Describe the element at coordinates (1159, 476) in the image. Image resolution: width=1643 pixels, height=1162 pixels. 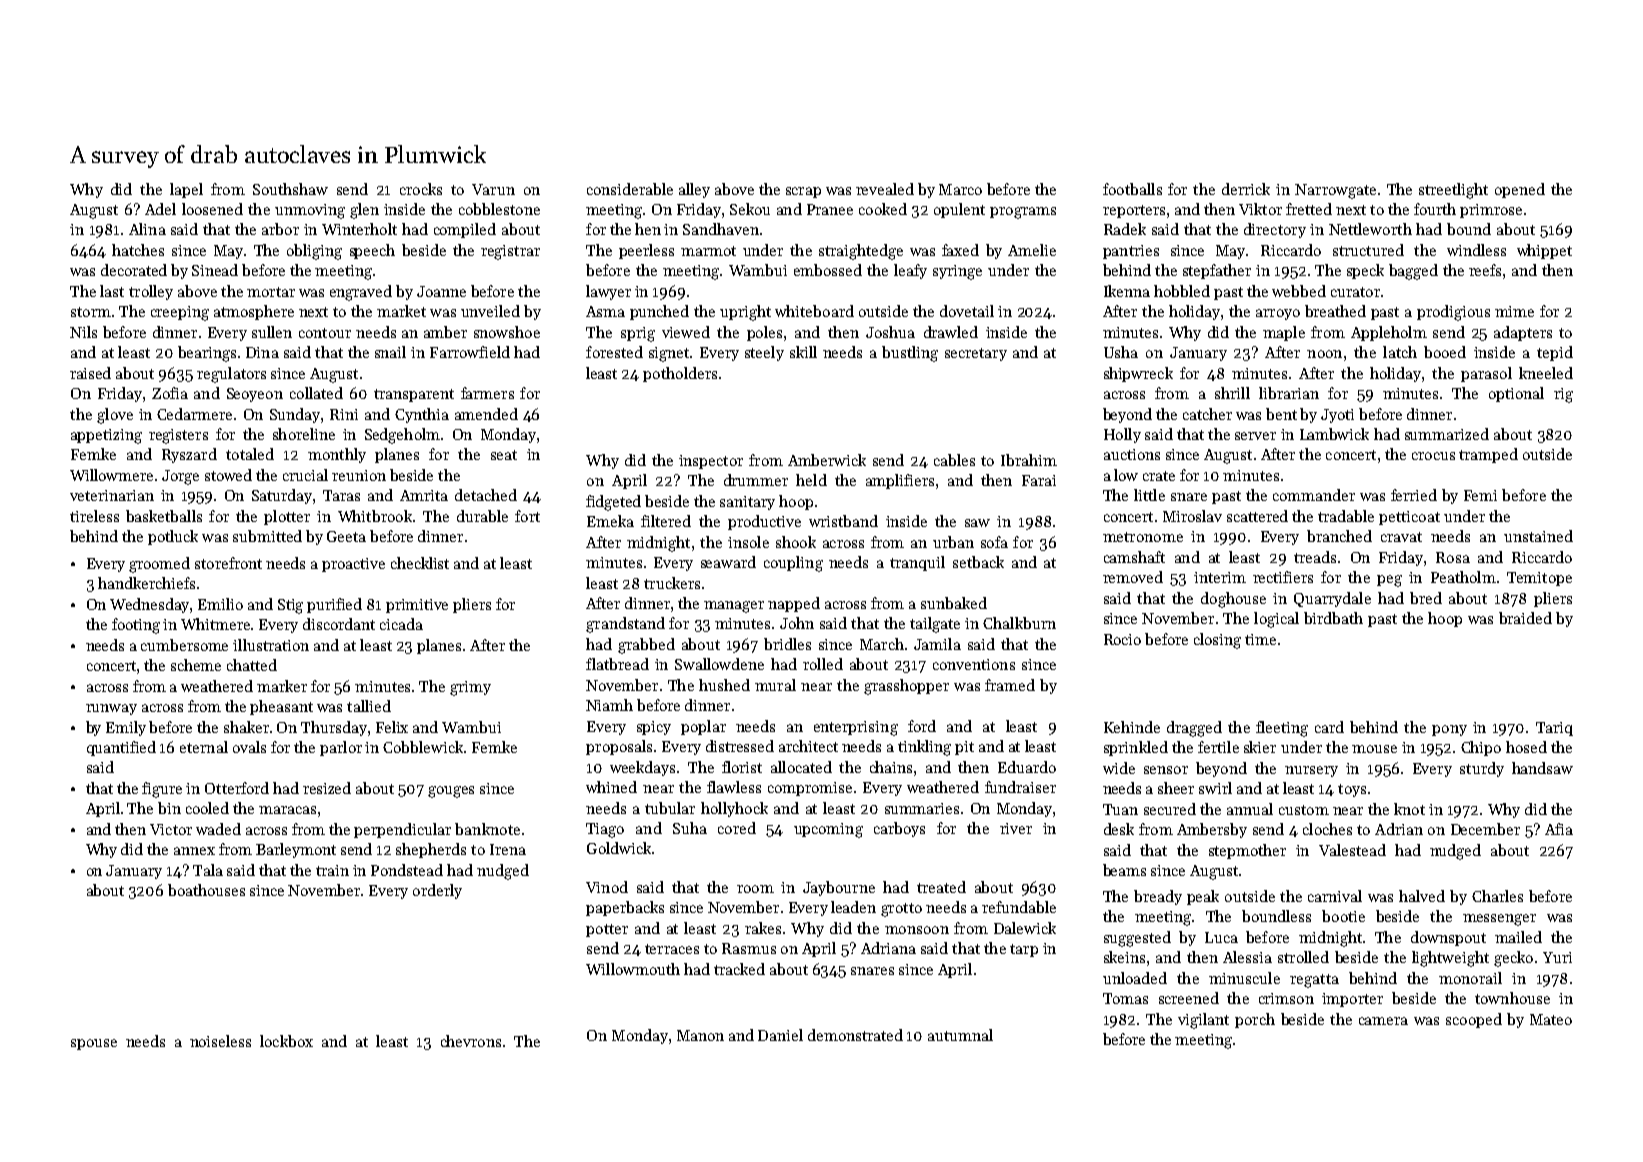
I see `crate` at that location.
